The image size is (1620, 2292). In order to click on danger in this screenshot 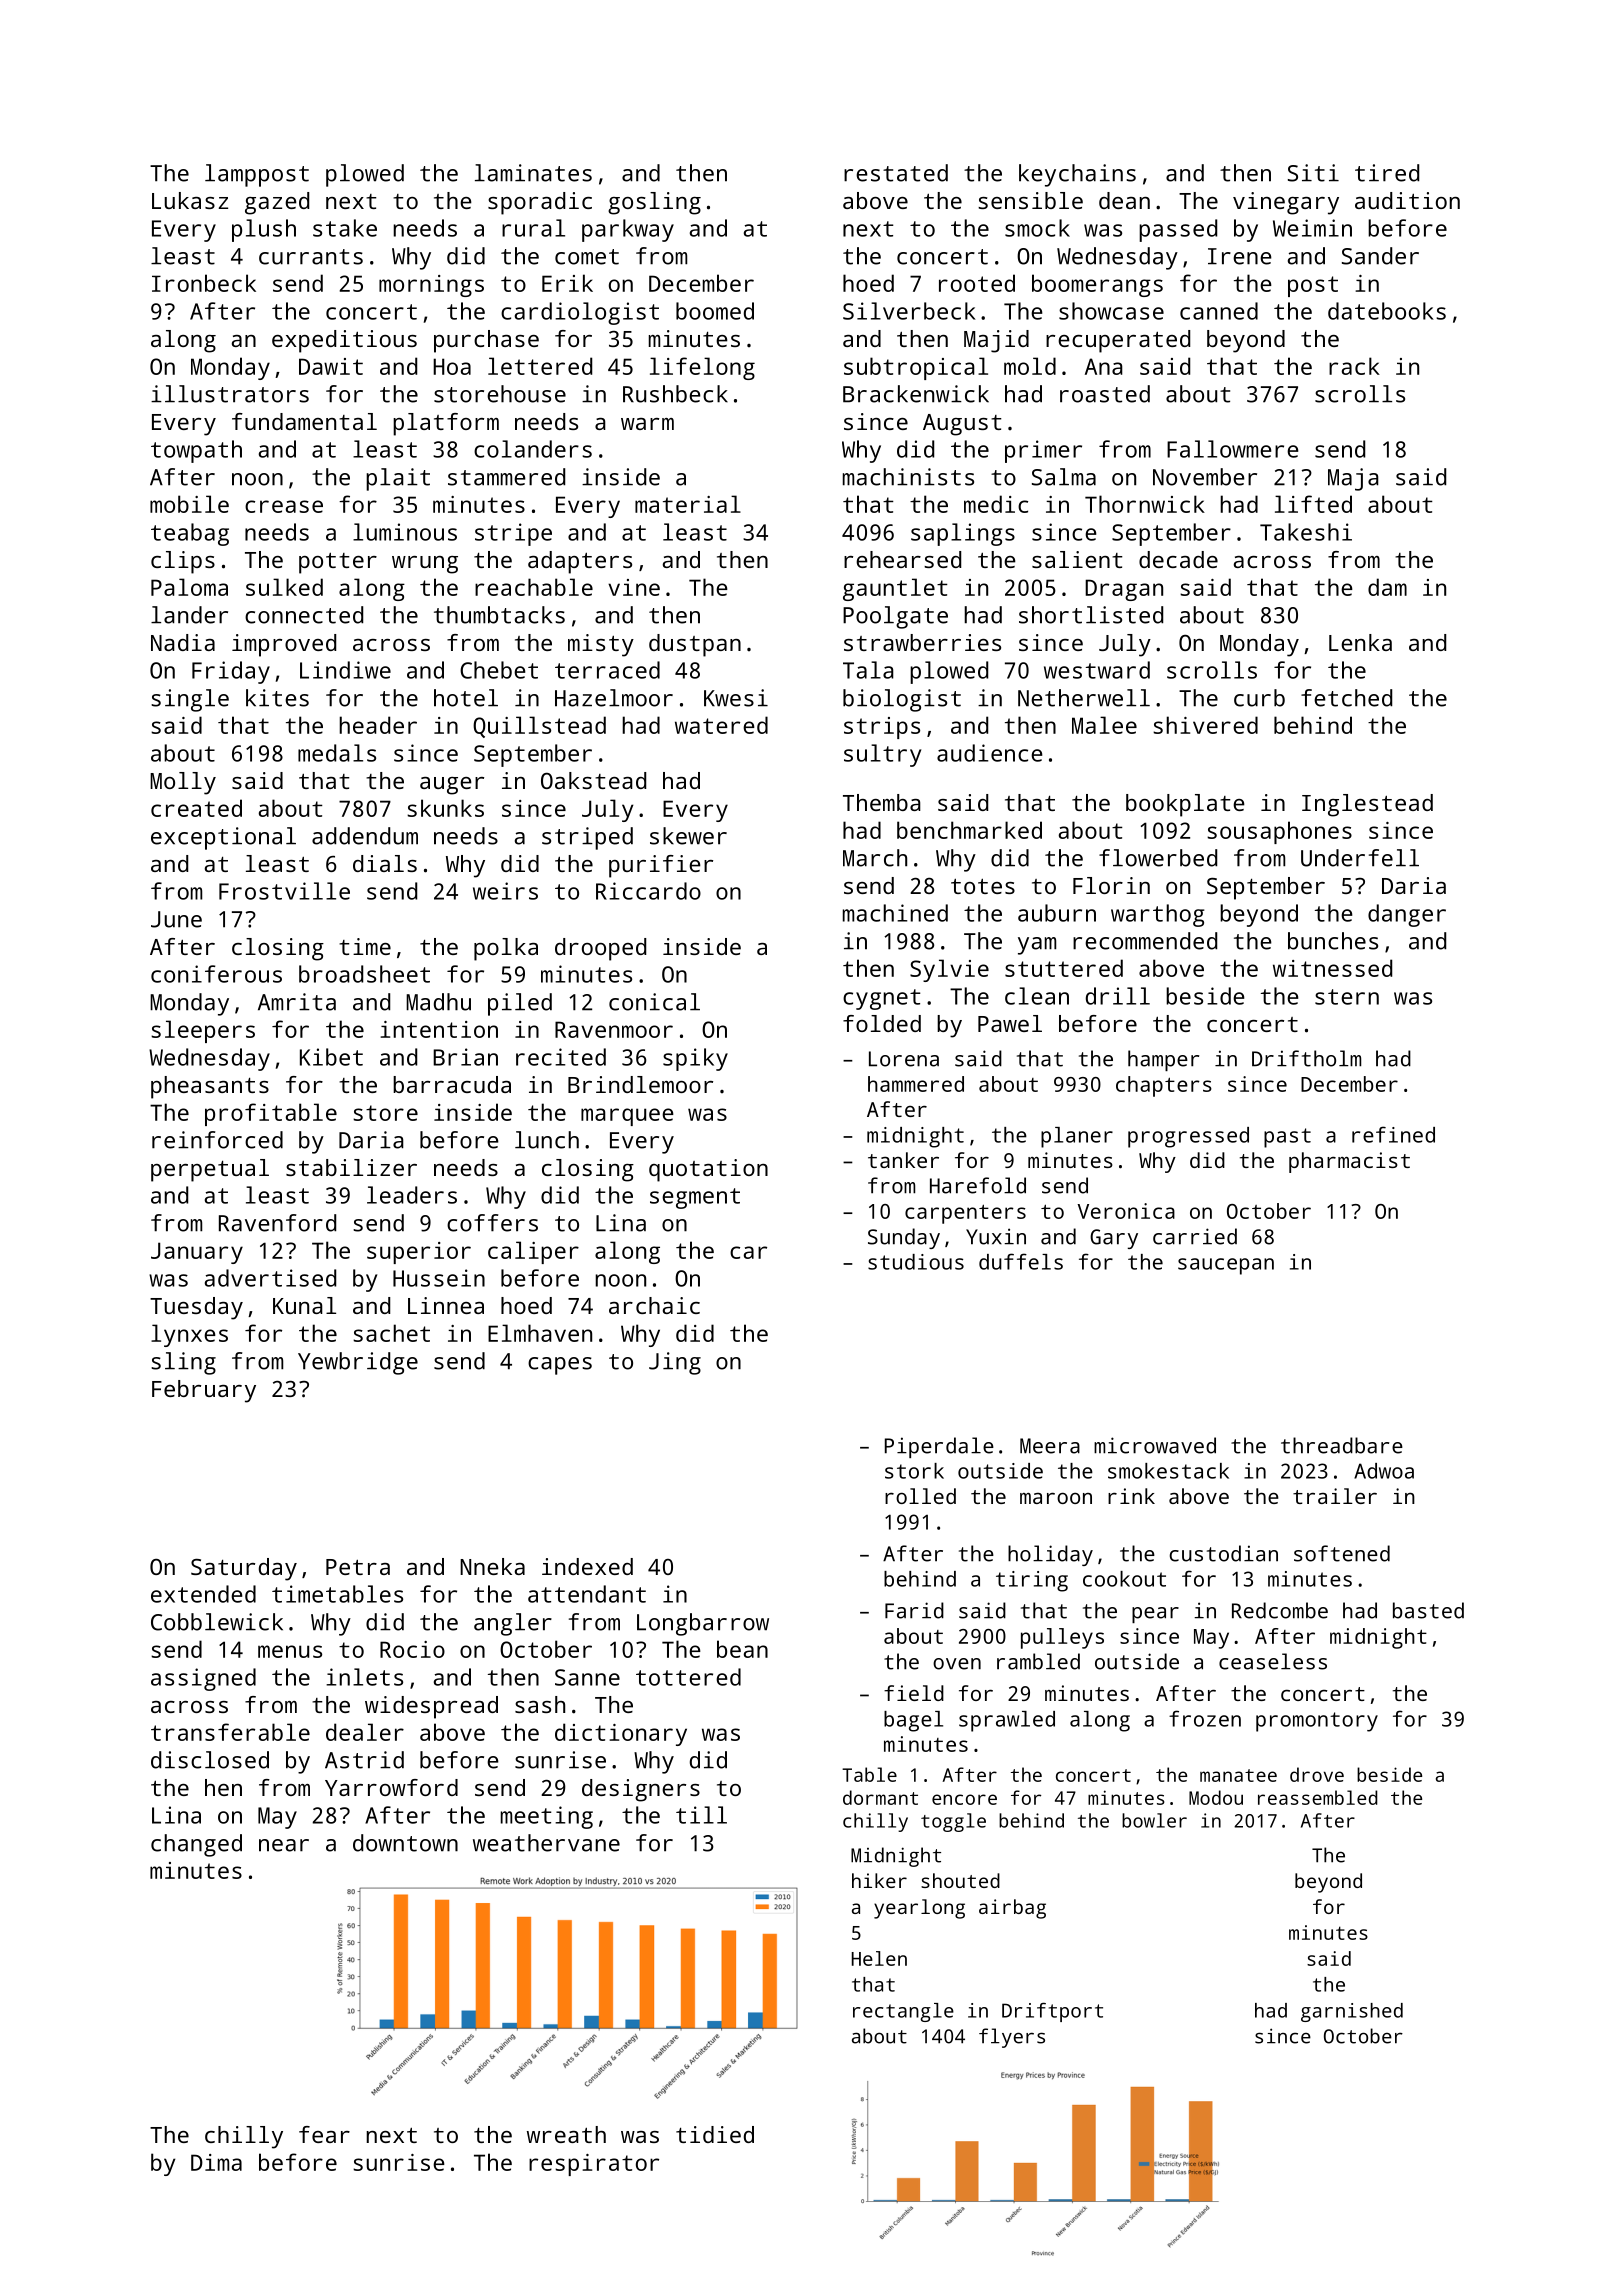, I will do `click(1407, 915)`.
